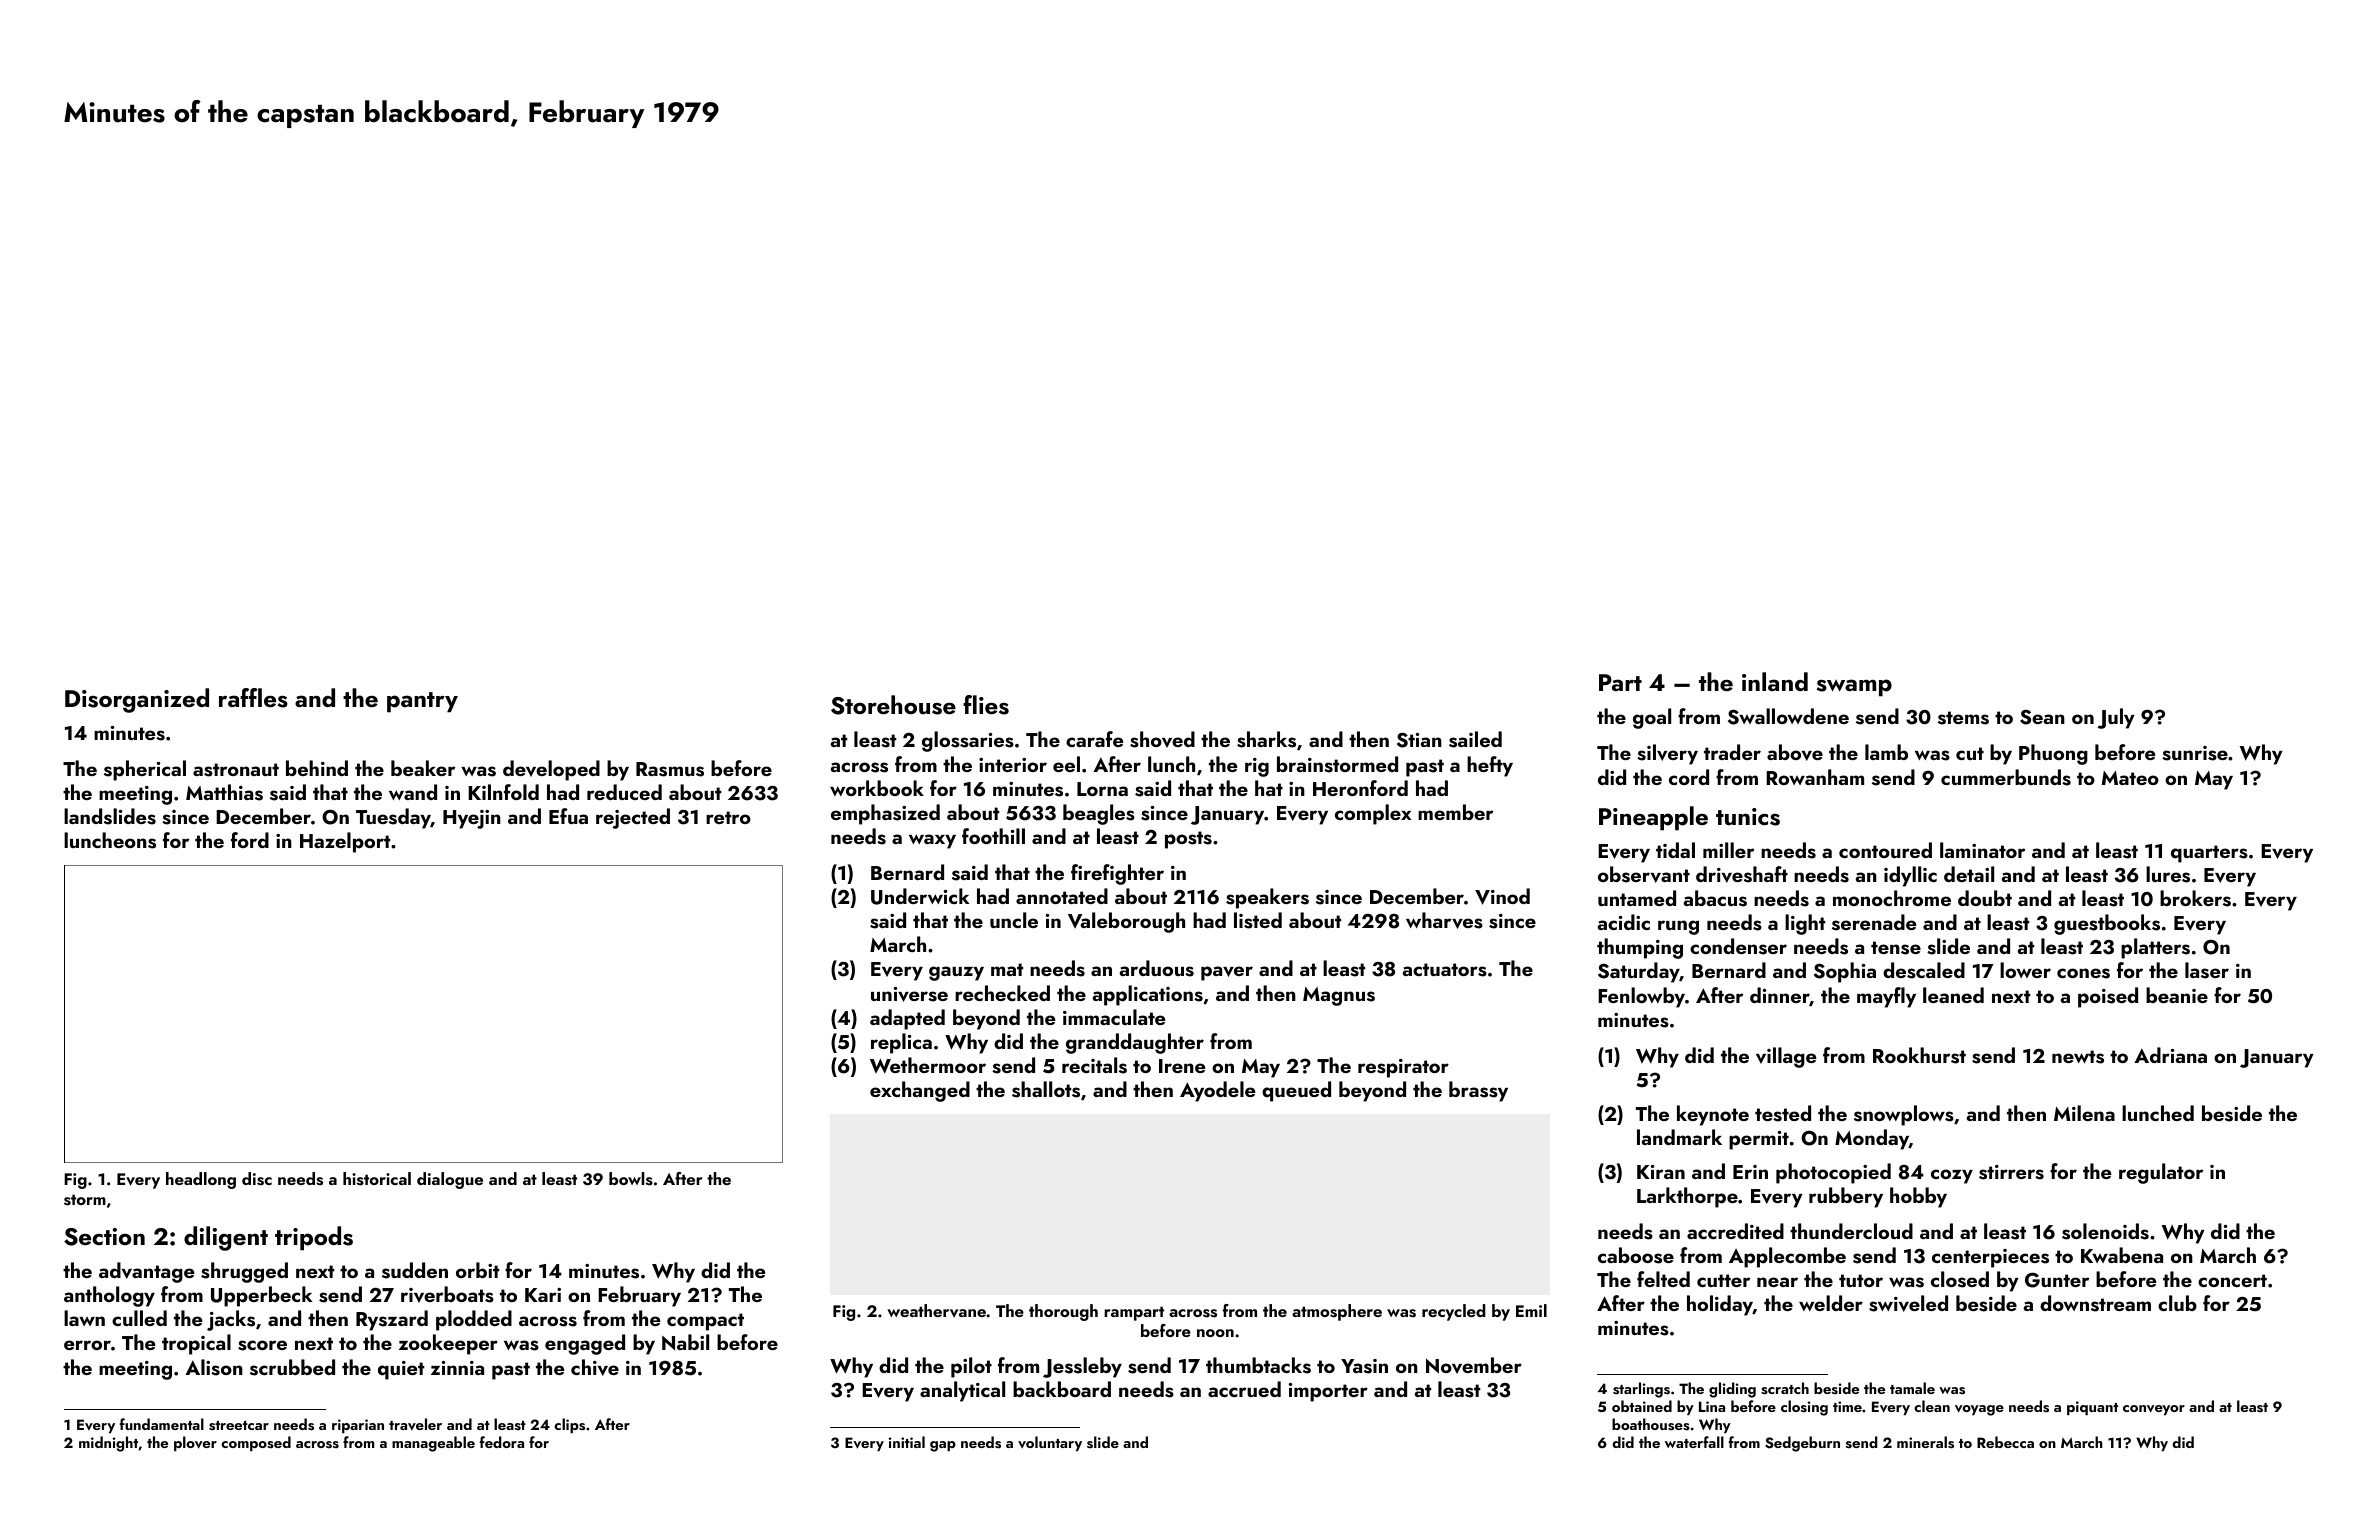 The height and width of the page is (1540, 2380). Describe the element at coordinates (2161, 1173) in the page. I see `regulator` at that location.
